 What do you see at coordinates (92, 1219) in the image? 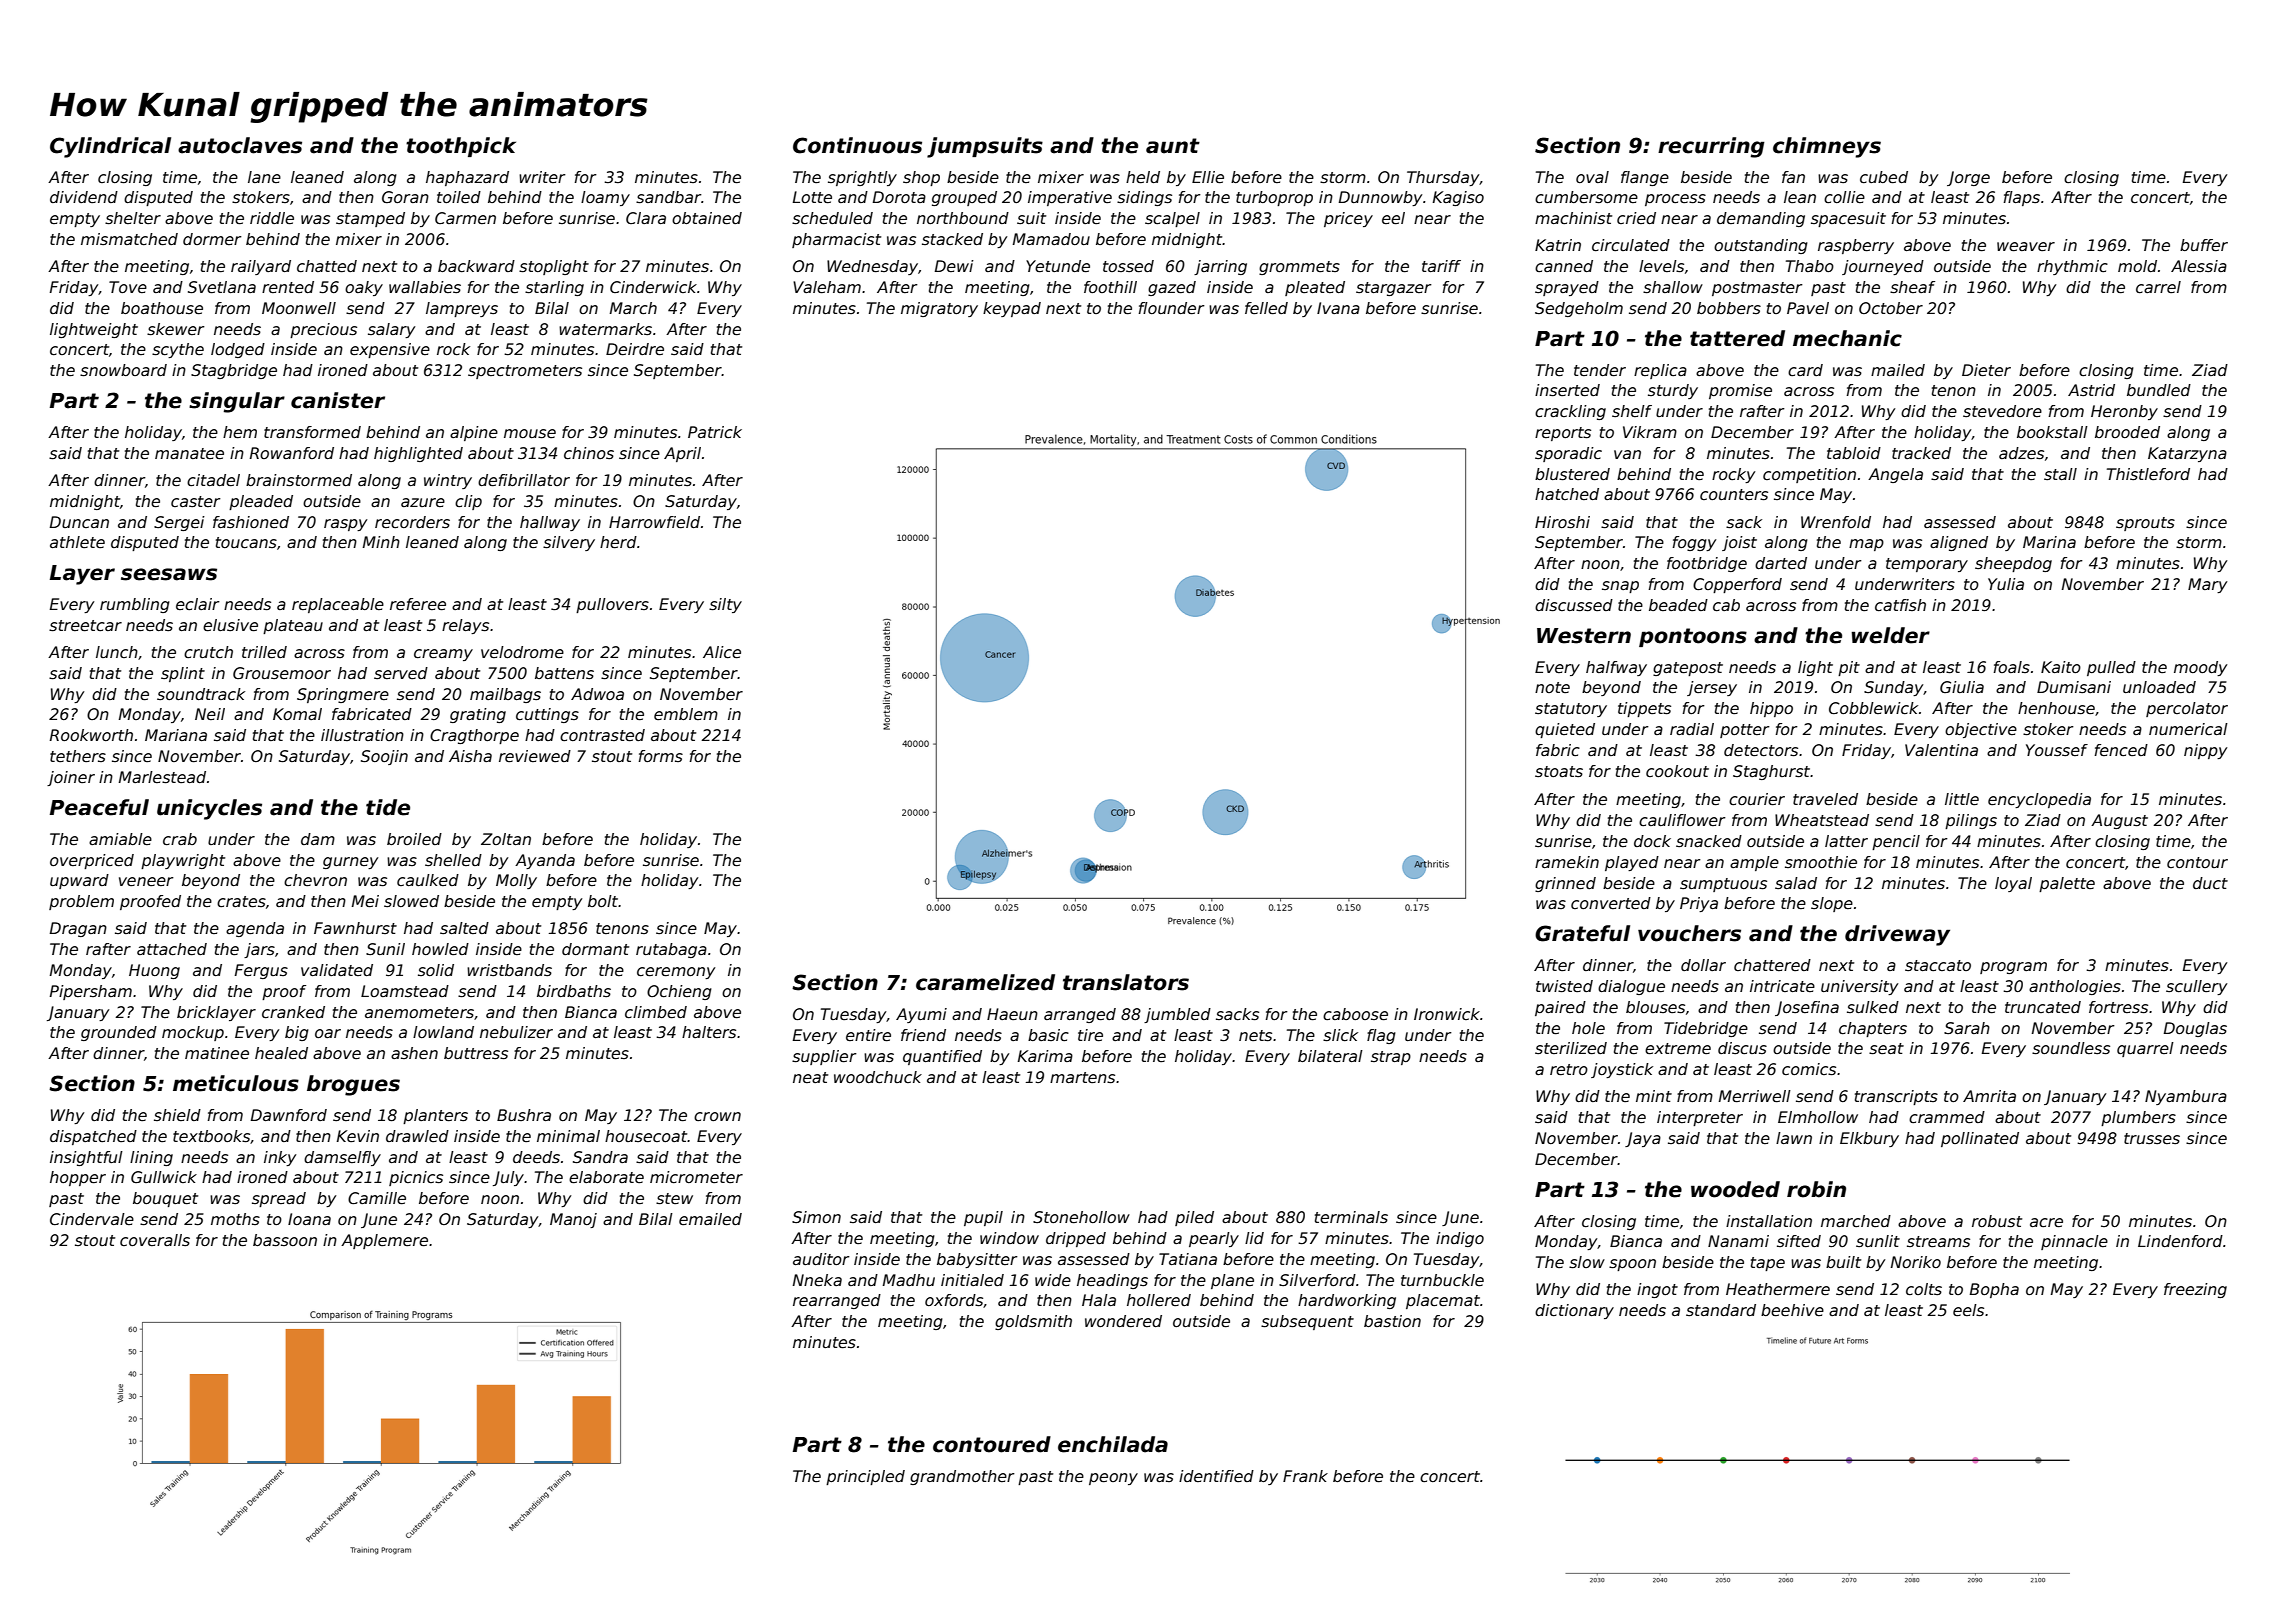
I see `Cindervale` at bounding box center [92, 1219].
